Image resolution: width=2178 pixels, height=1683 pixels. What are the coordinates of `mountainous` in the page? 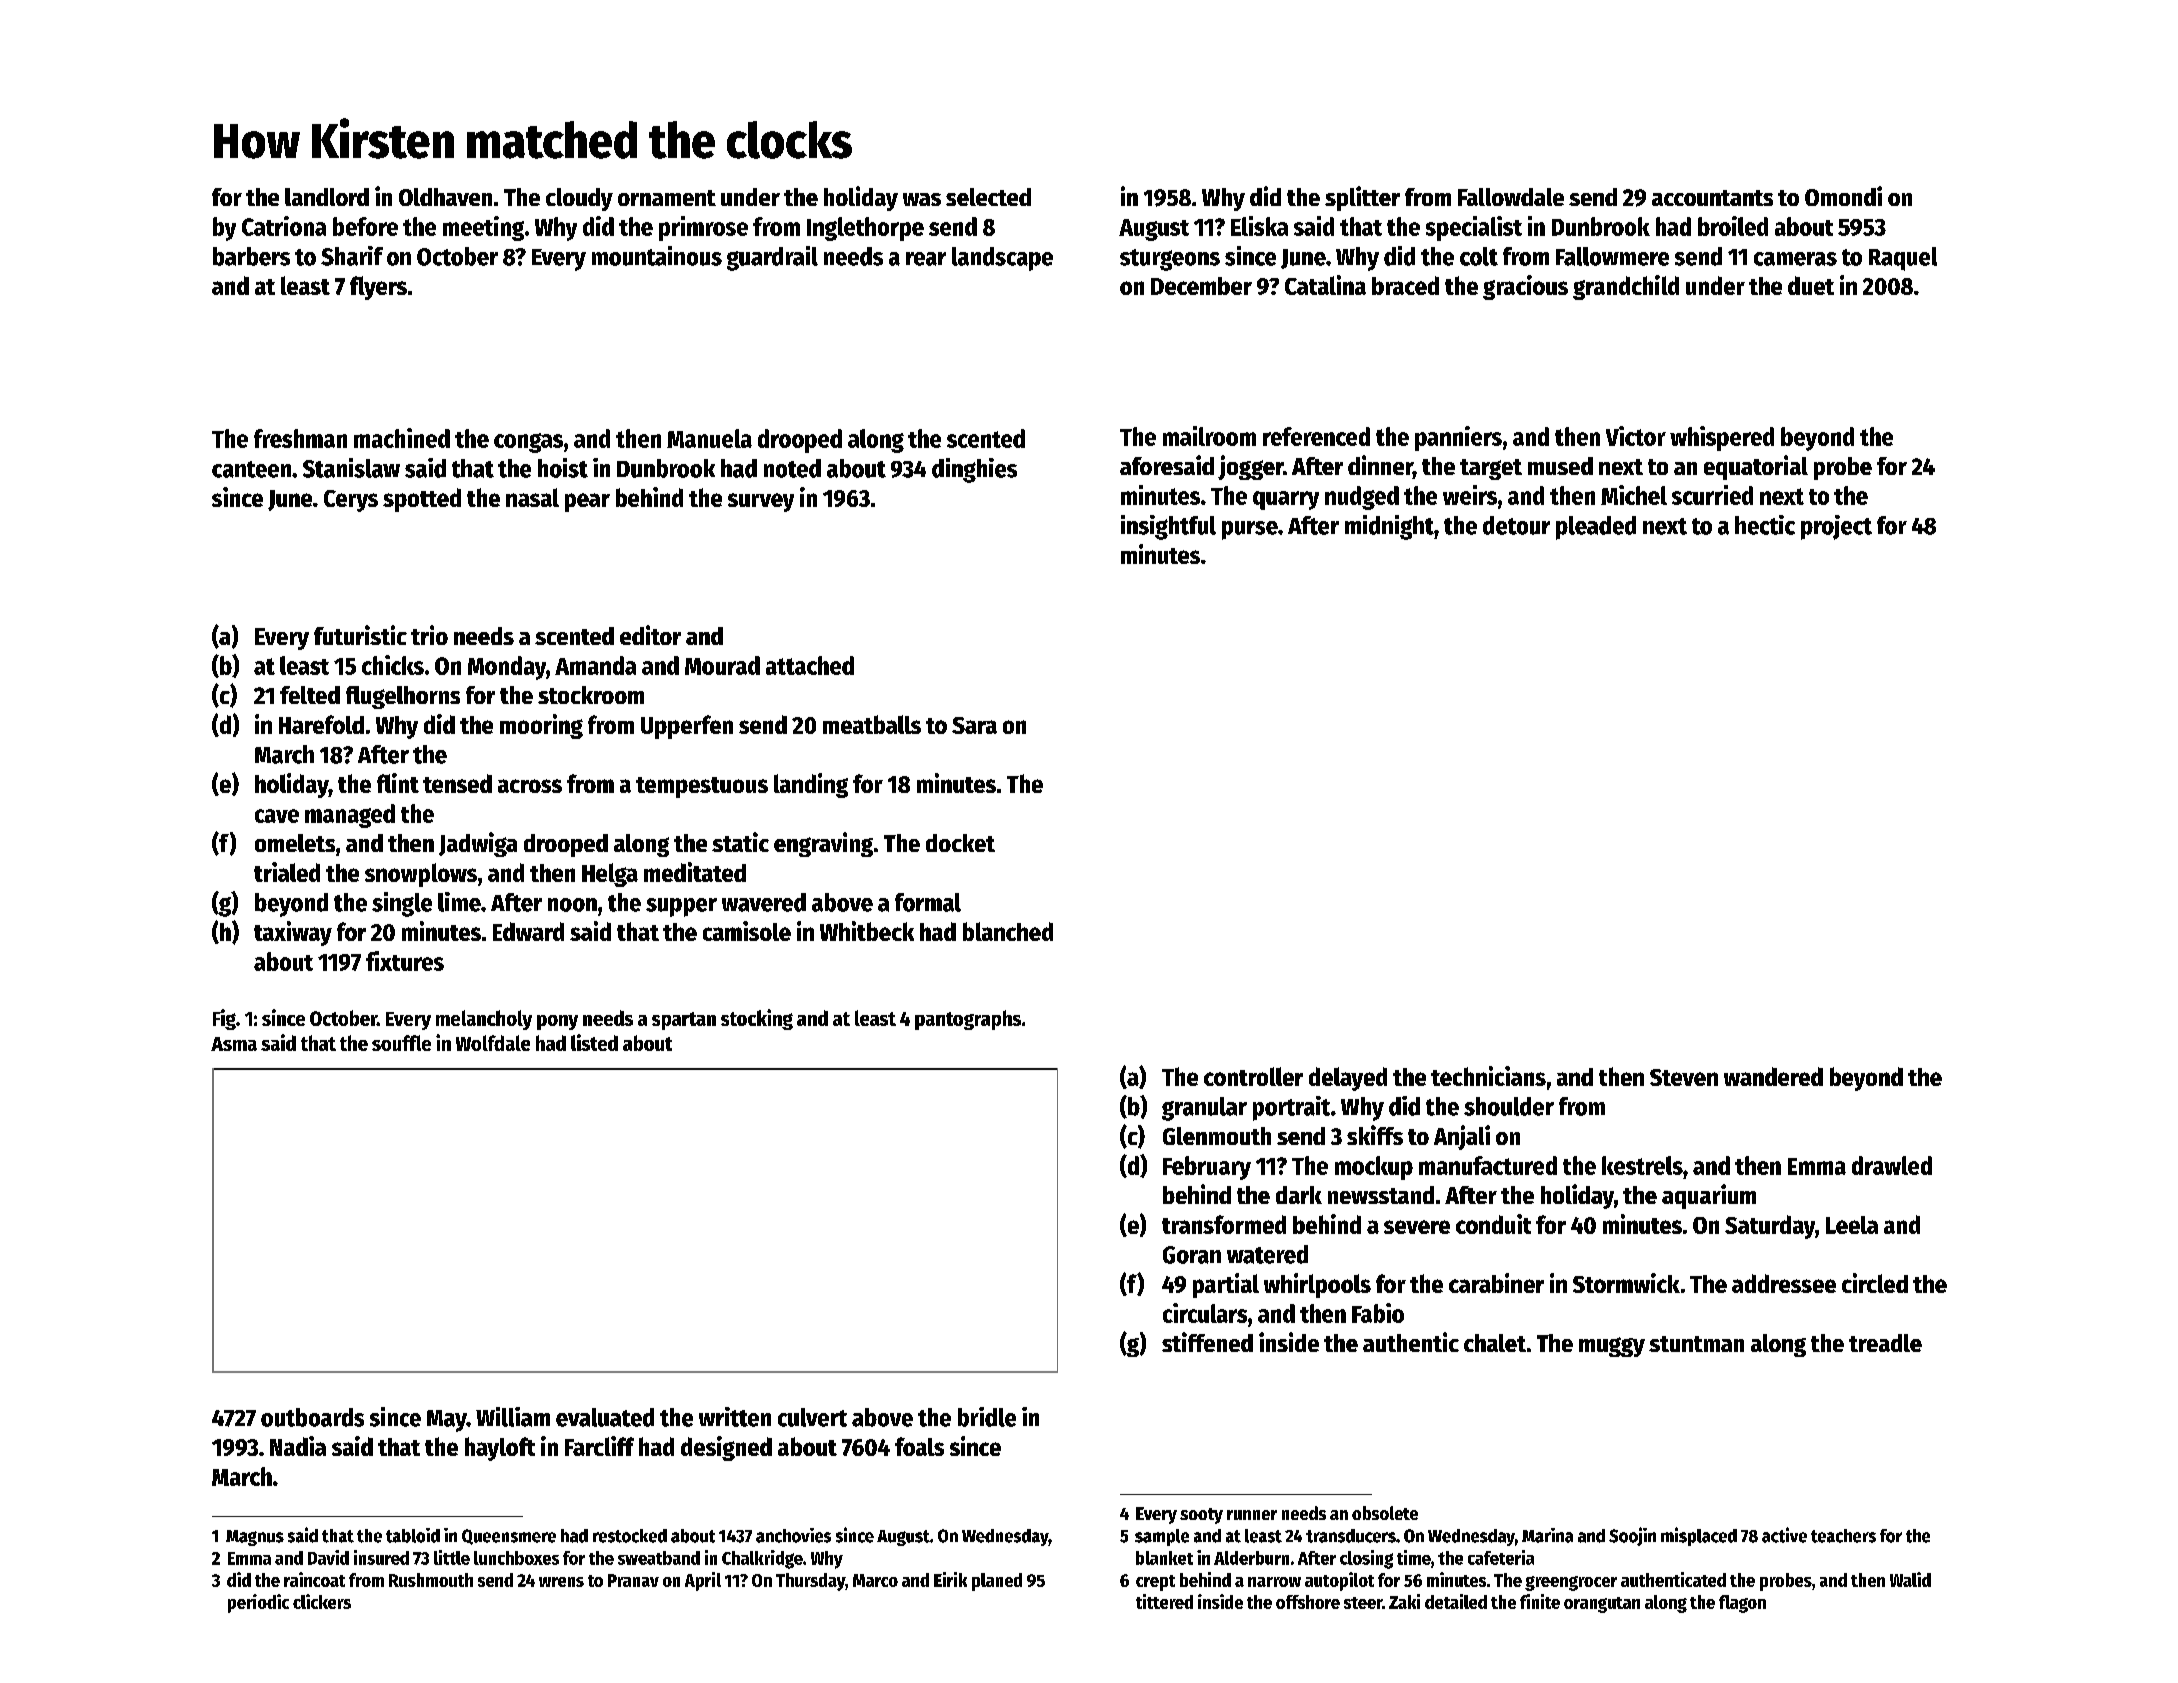 It's located at (657, 256).
